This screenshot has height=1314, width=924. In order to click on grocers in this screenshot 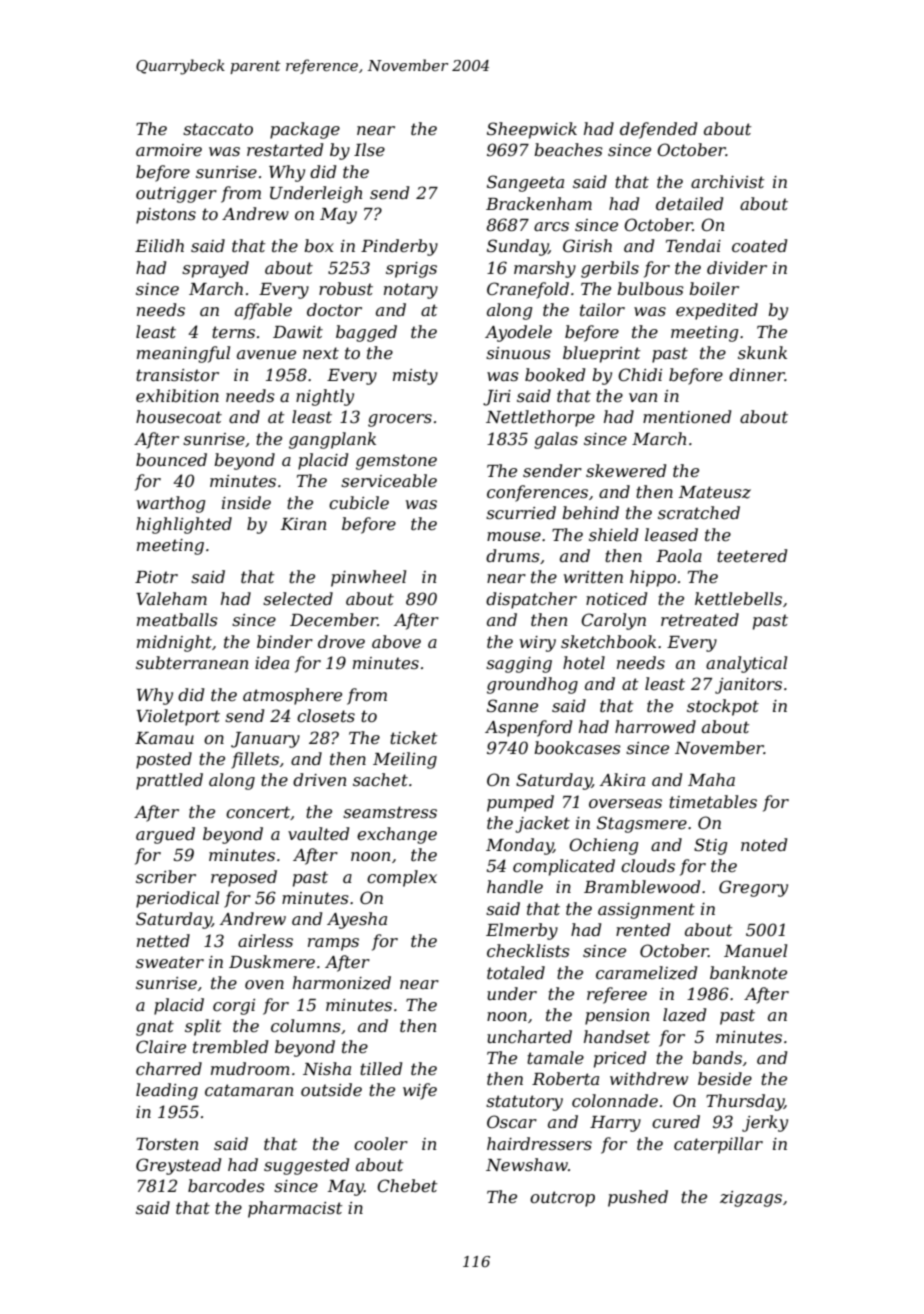, I will do `click(400, 420)`.
